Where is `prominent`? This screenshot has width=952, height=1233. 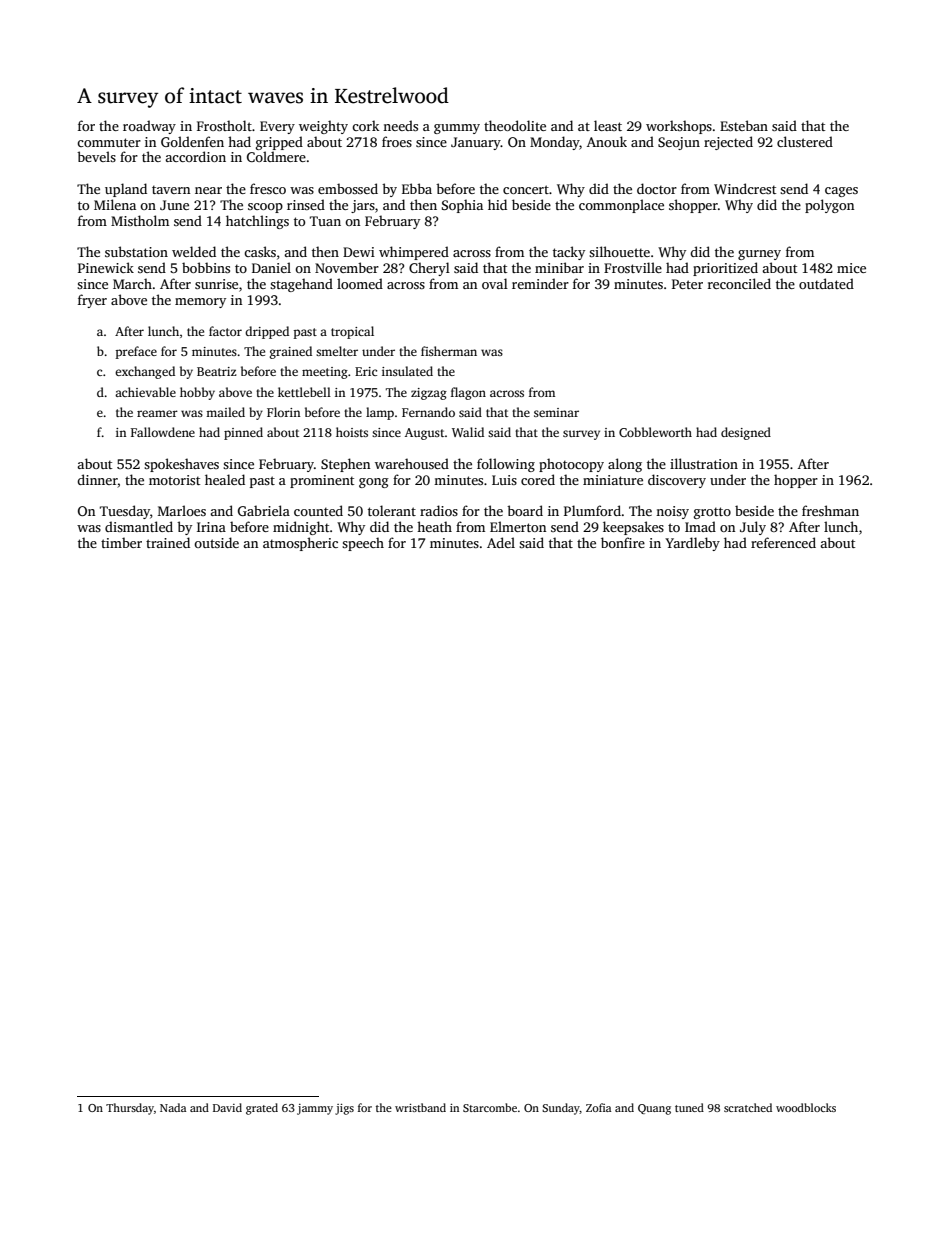
prominent is located at coordinates (322, 481).
